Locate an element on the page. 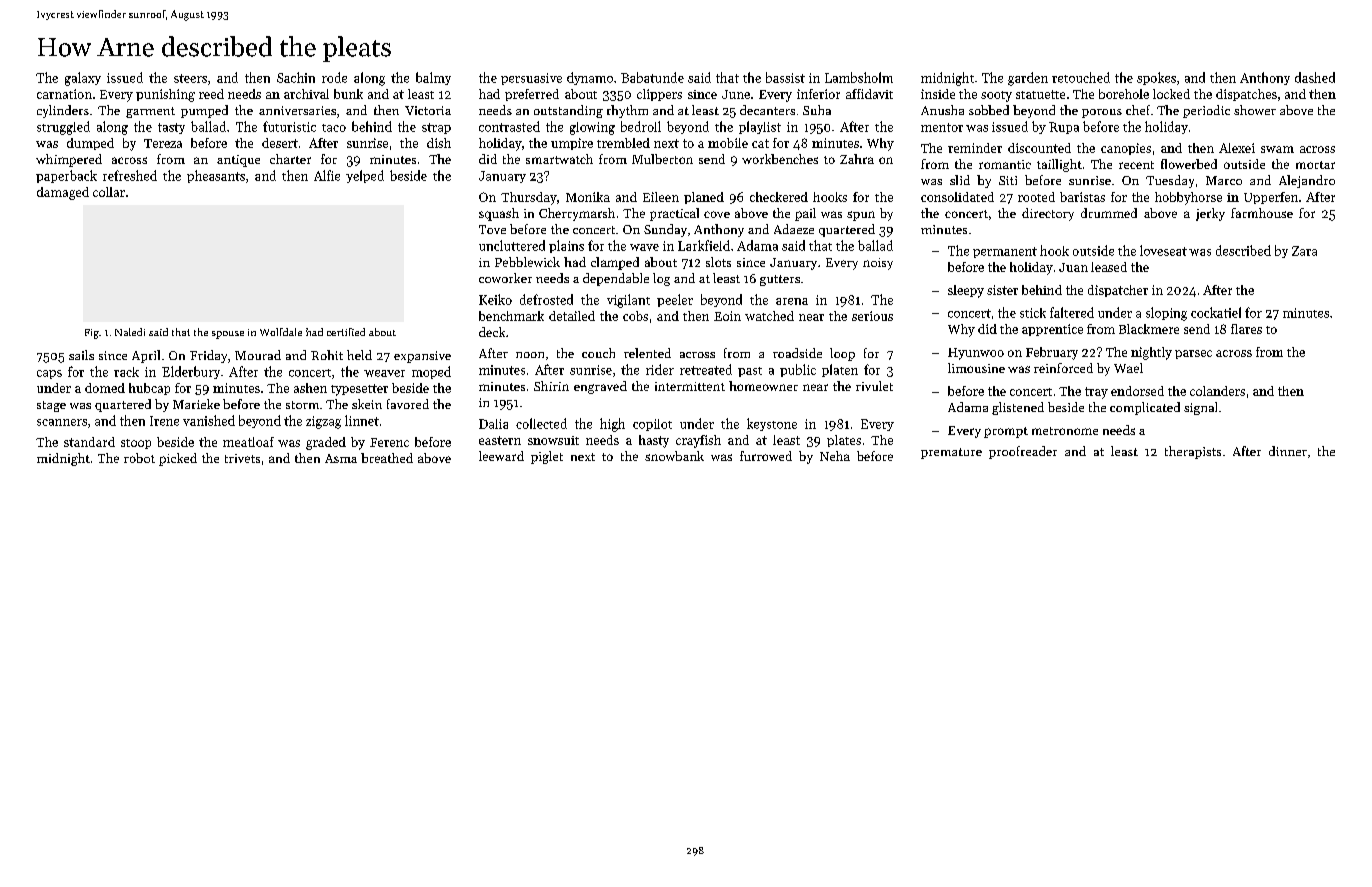 The height and width of the image is (887, 1372). Tove is located at coordinates (492, 229).
